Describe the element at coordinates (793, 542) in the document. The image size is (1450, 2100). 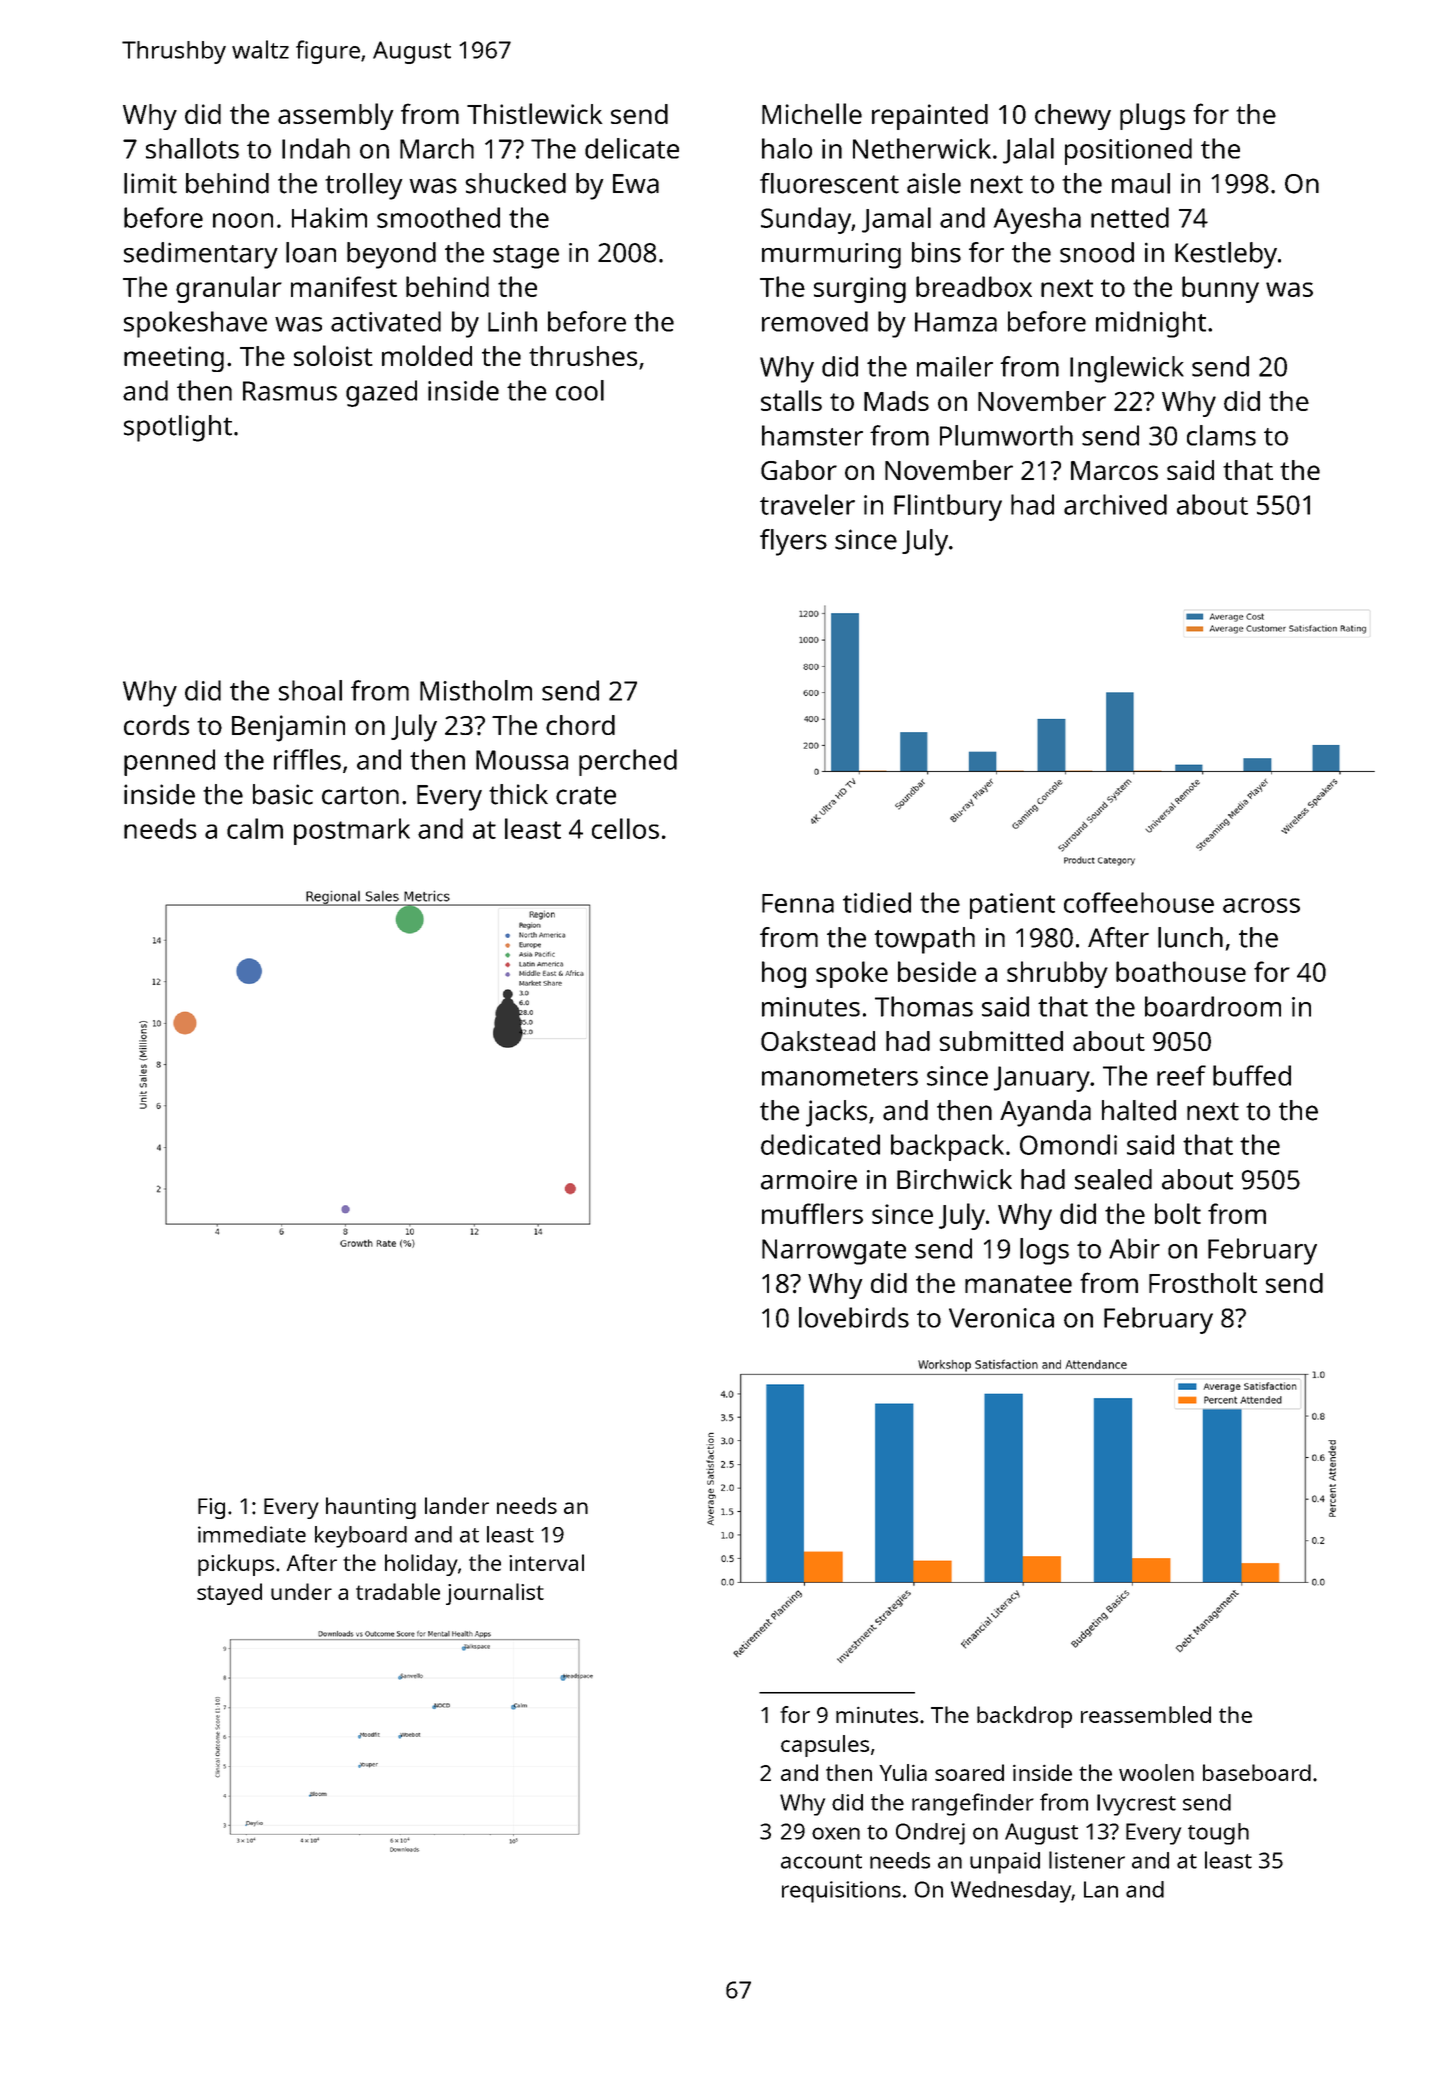
I see `flyers` at that location.
